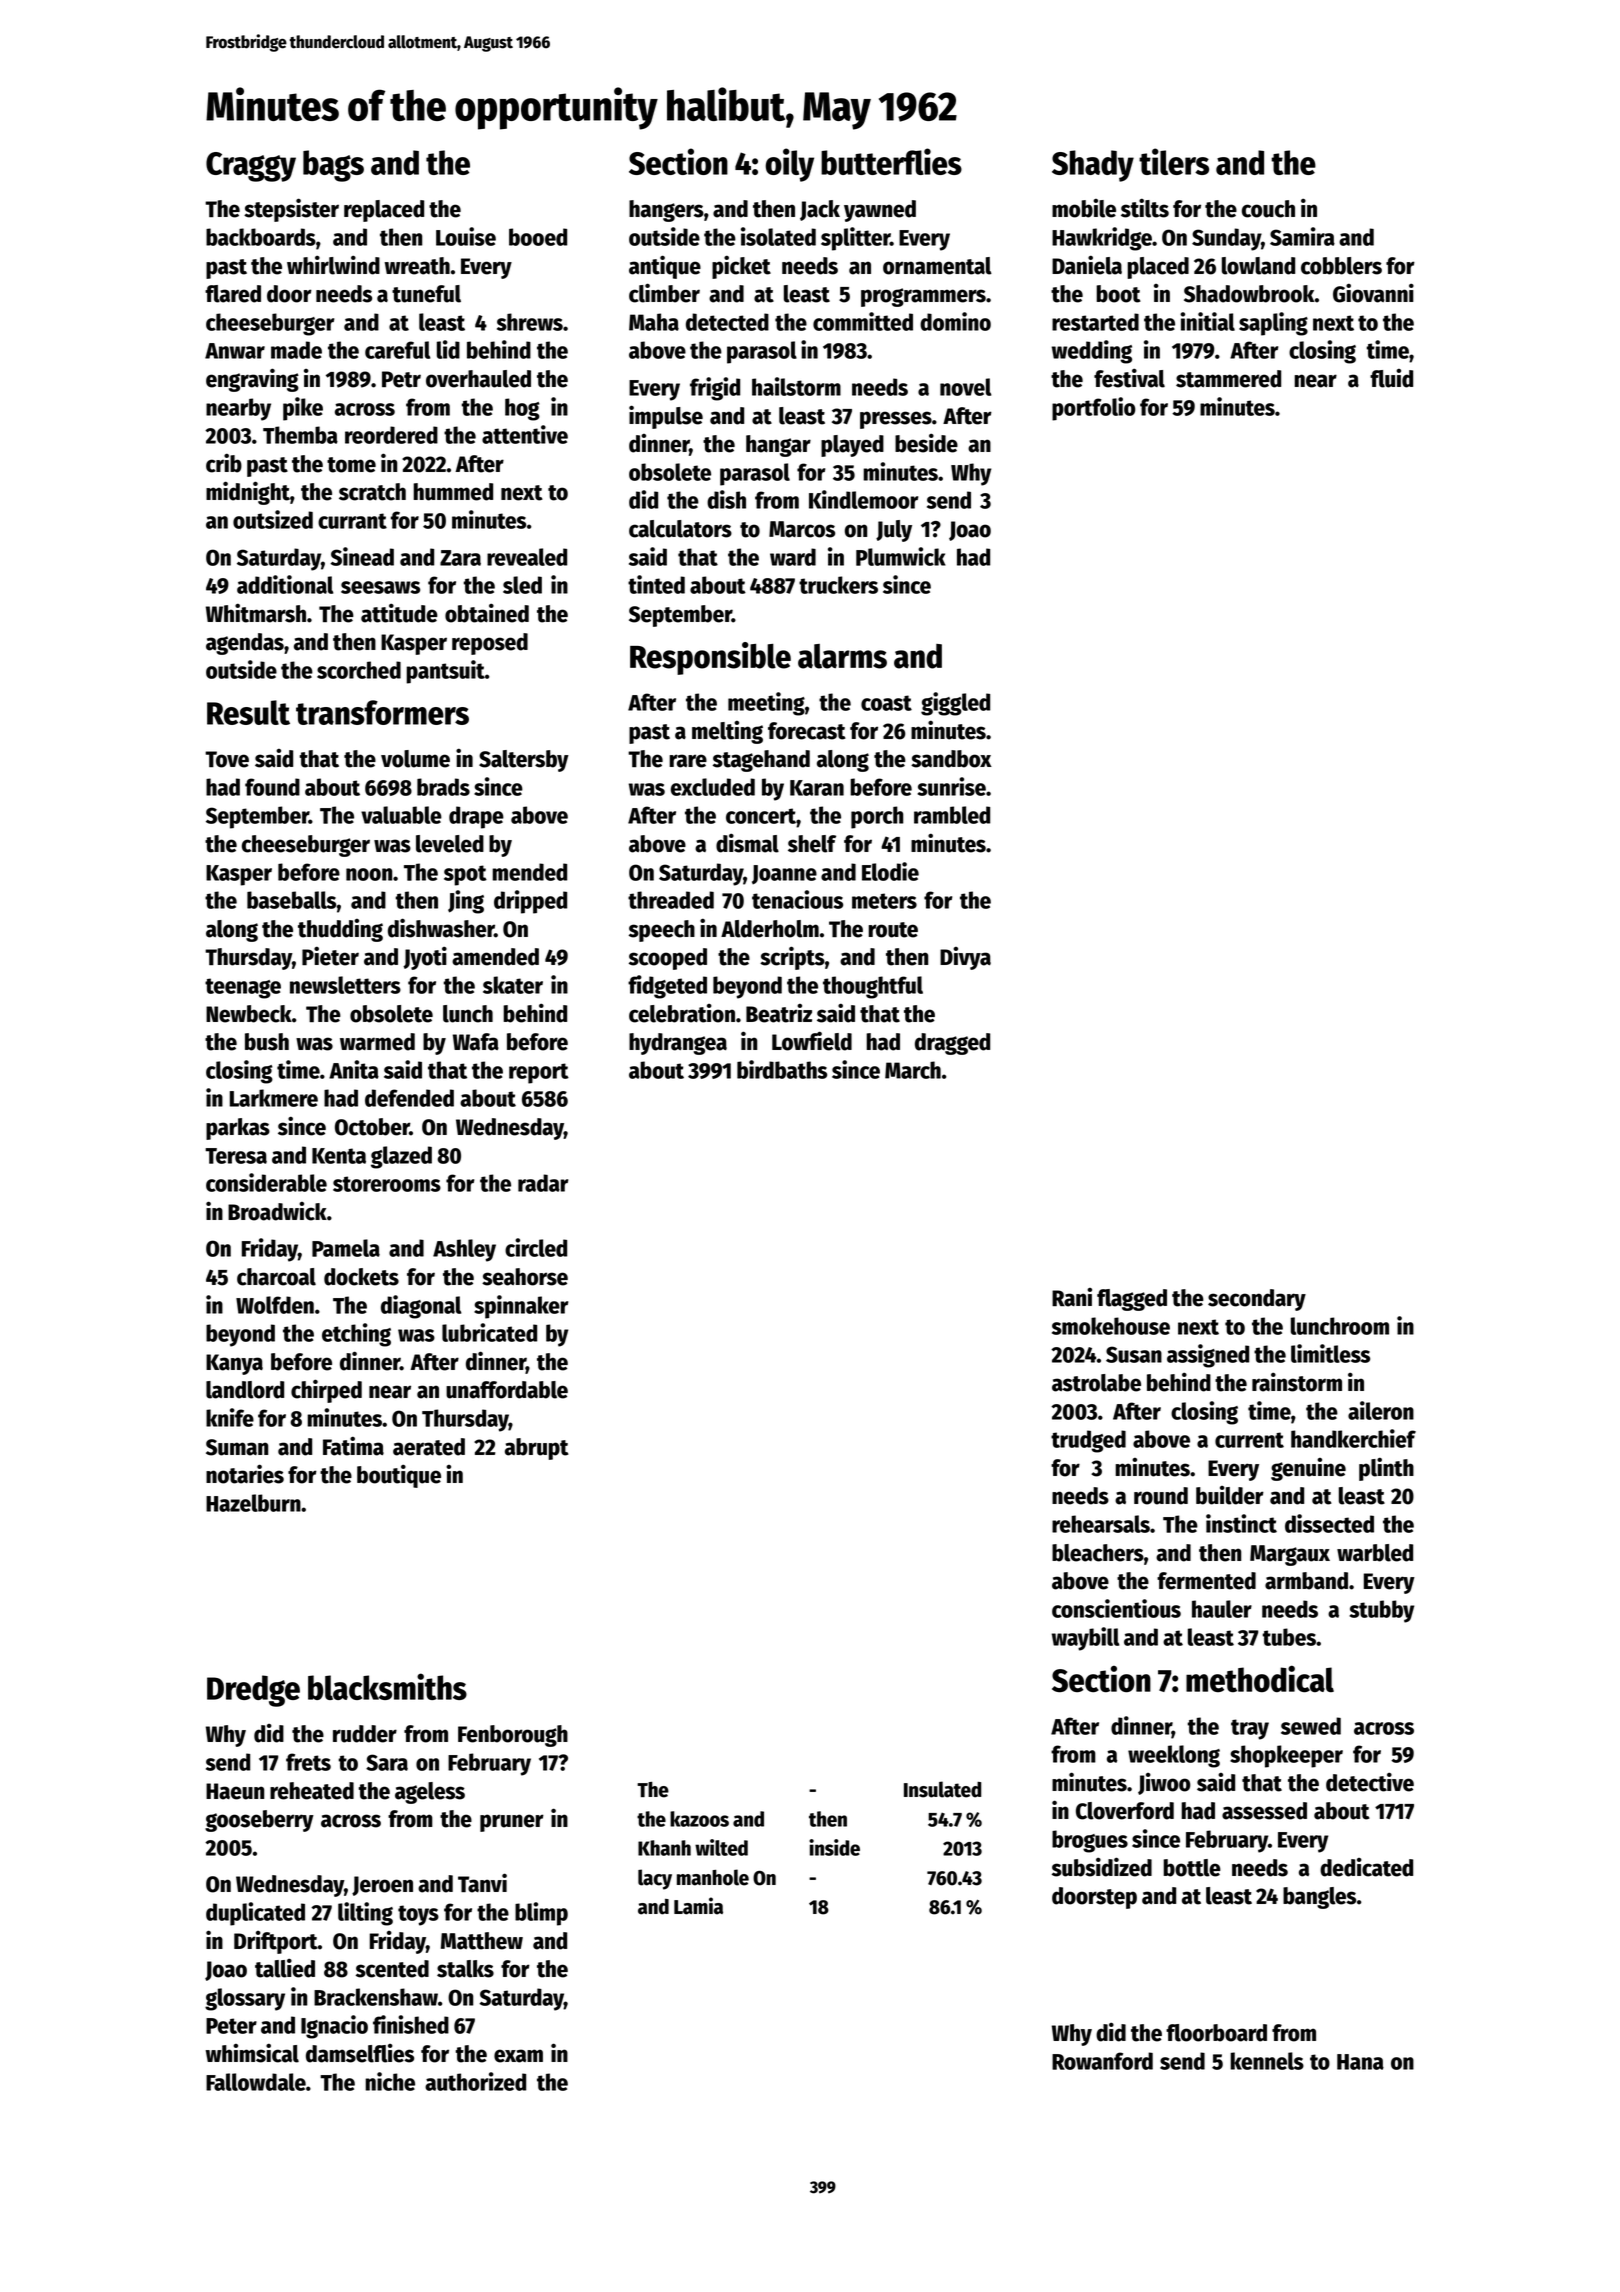  I want to click on sandbox, so click(951, 759).
